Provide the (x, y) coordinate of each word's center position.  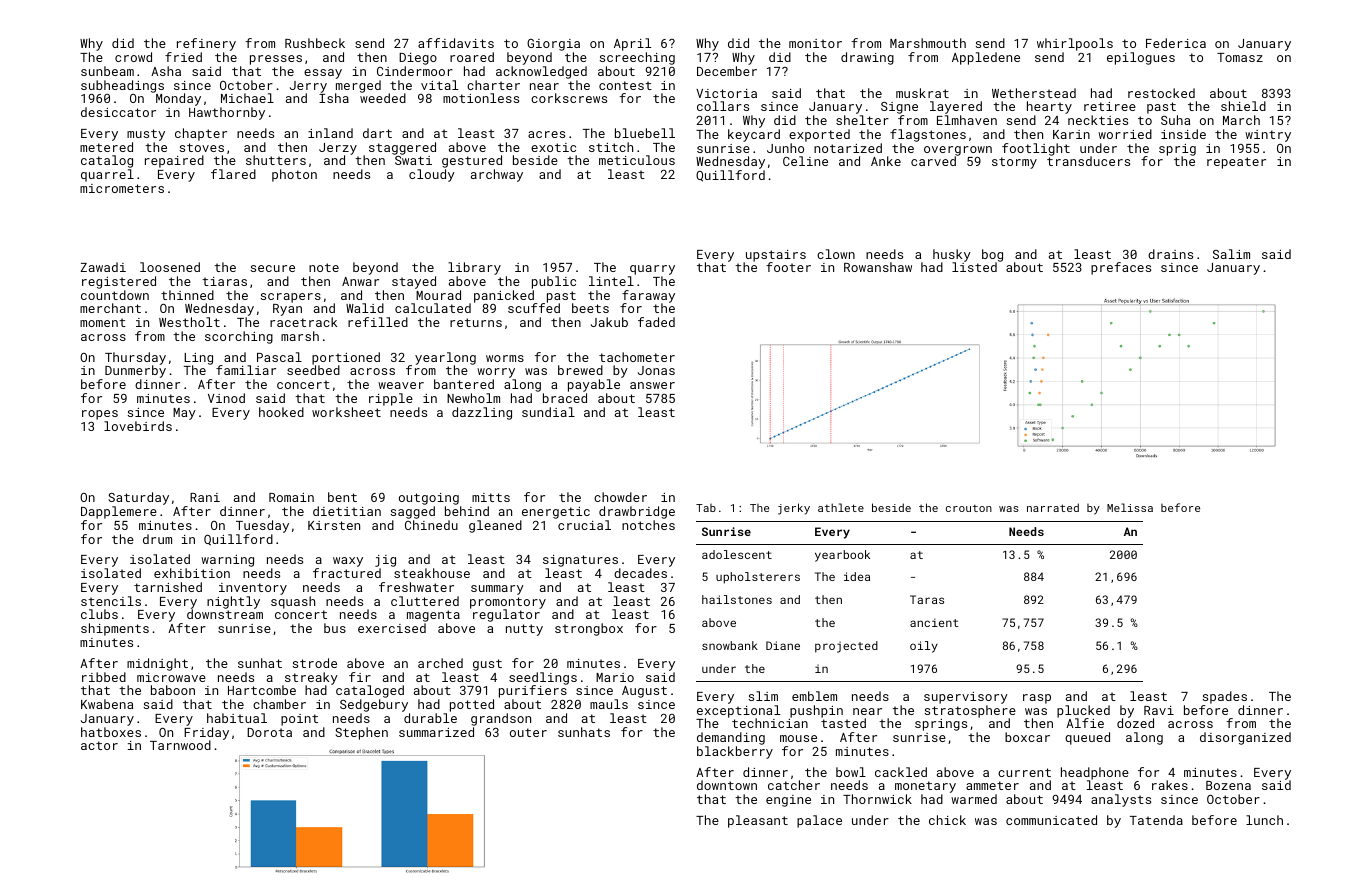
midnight (157, 664)
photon (294, 175)
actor (99, 745)
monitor (815, 43)
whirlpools (1075, 44)
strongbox (589, 629)
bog (992, 256)
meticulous (637, 160)
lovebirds (138, 426)
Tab (706, 508)
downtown (727, 785)
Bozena (1228, 785)
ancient (934, 622)
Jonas (656, 370)
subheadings (122, 86)
